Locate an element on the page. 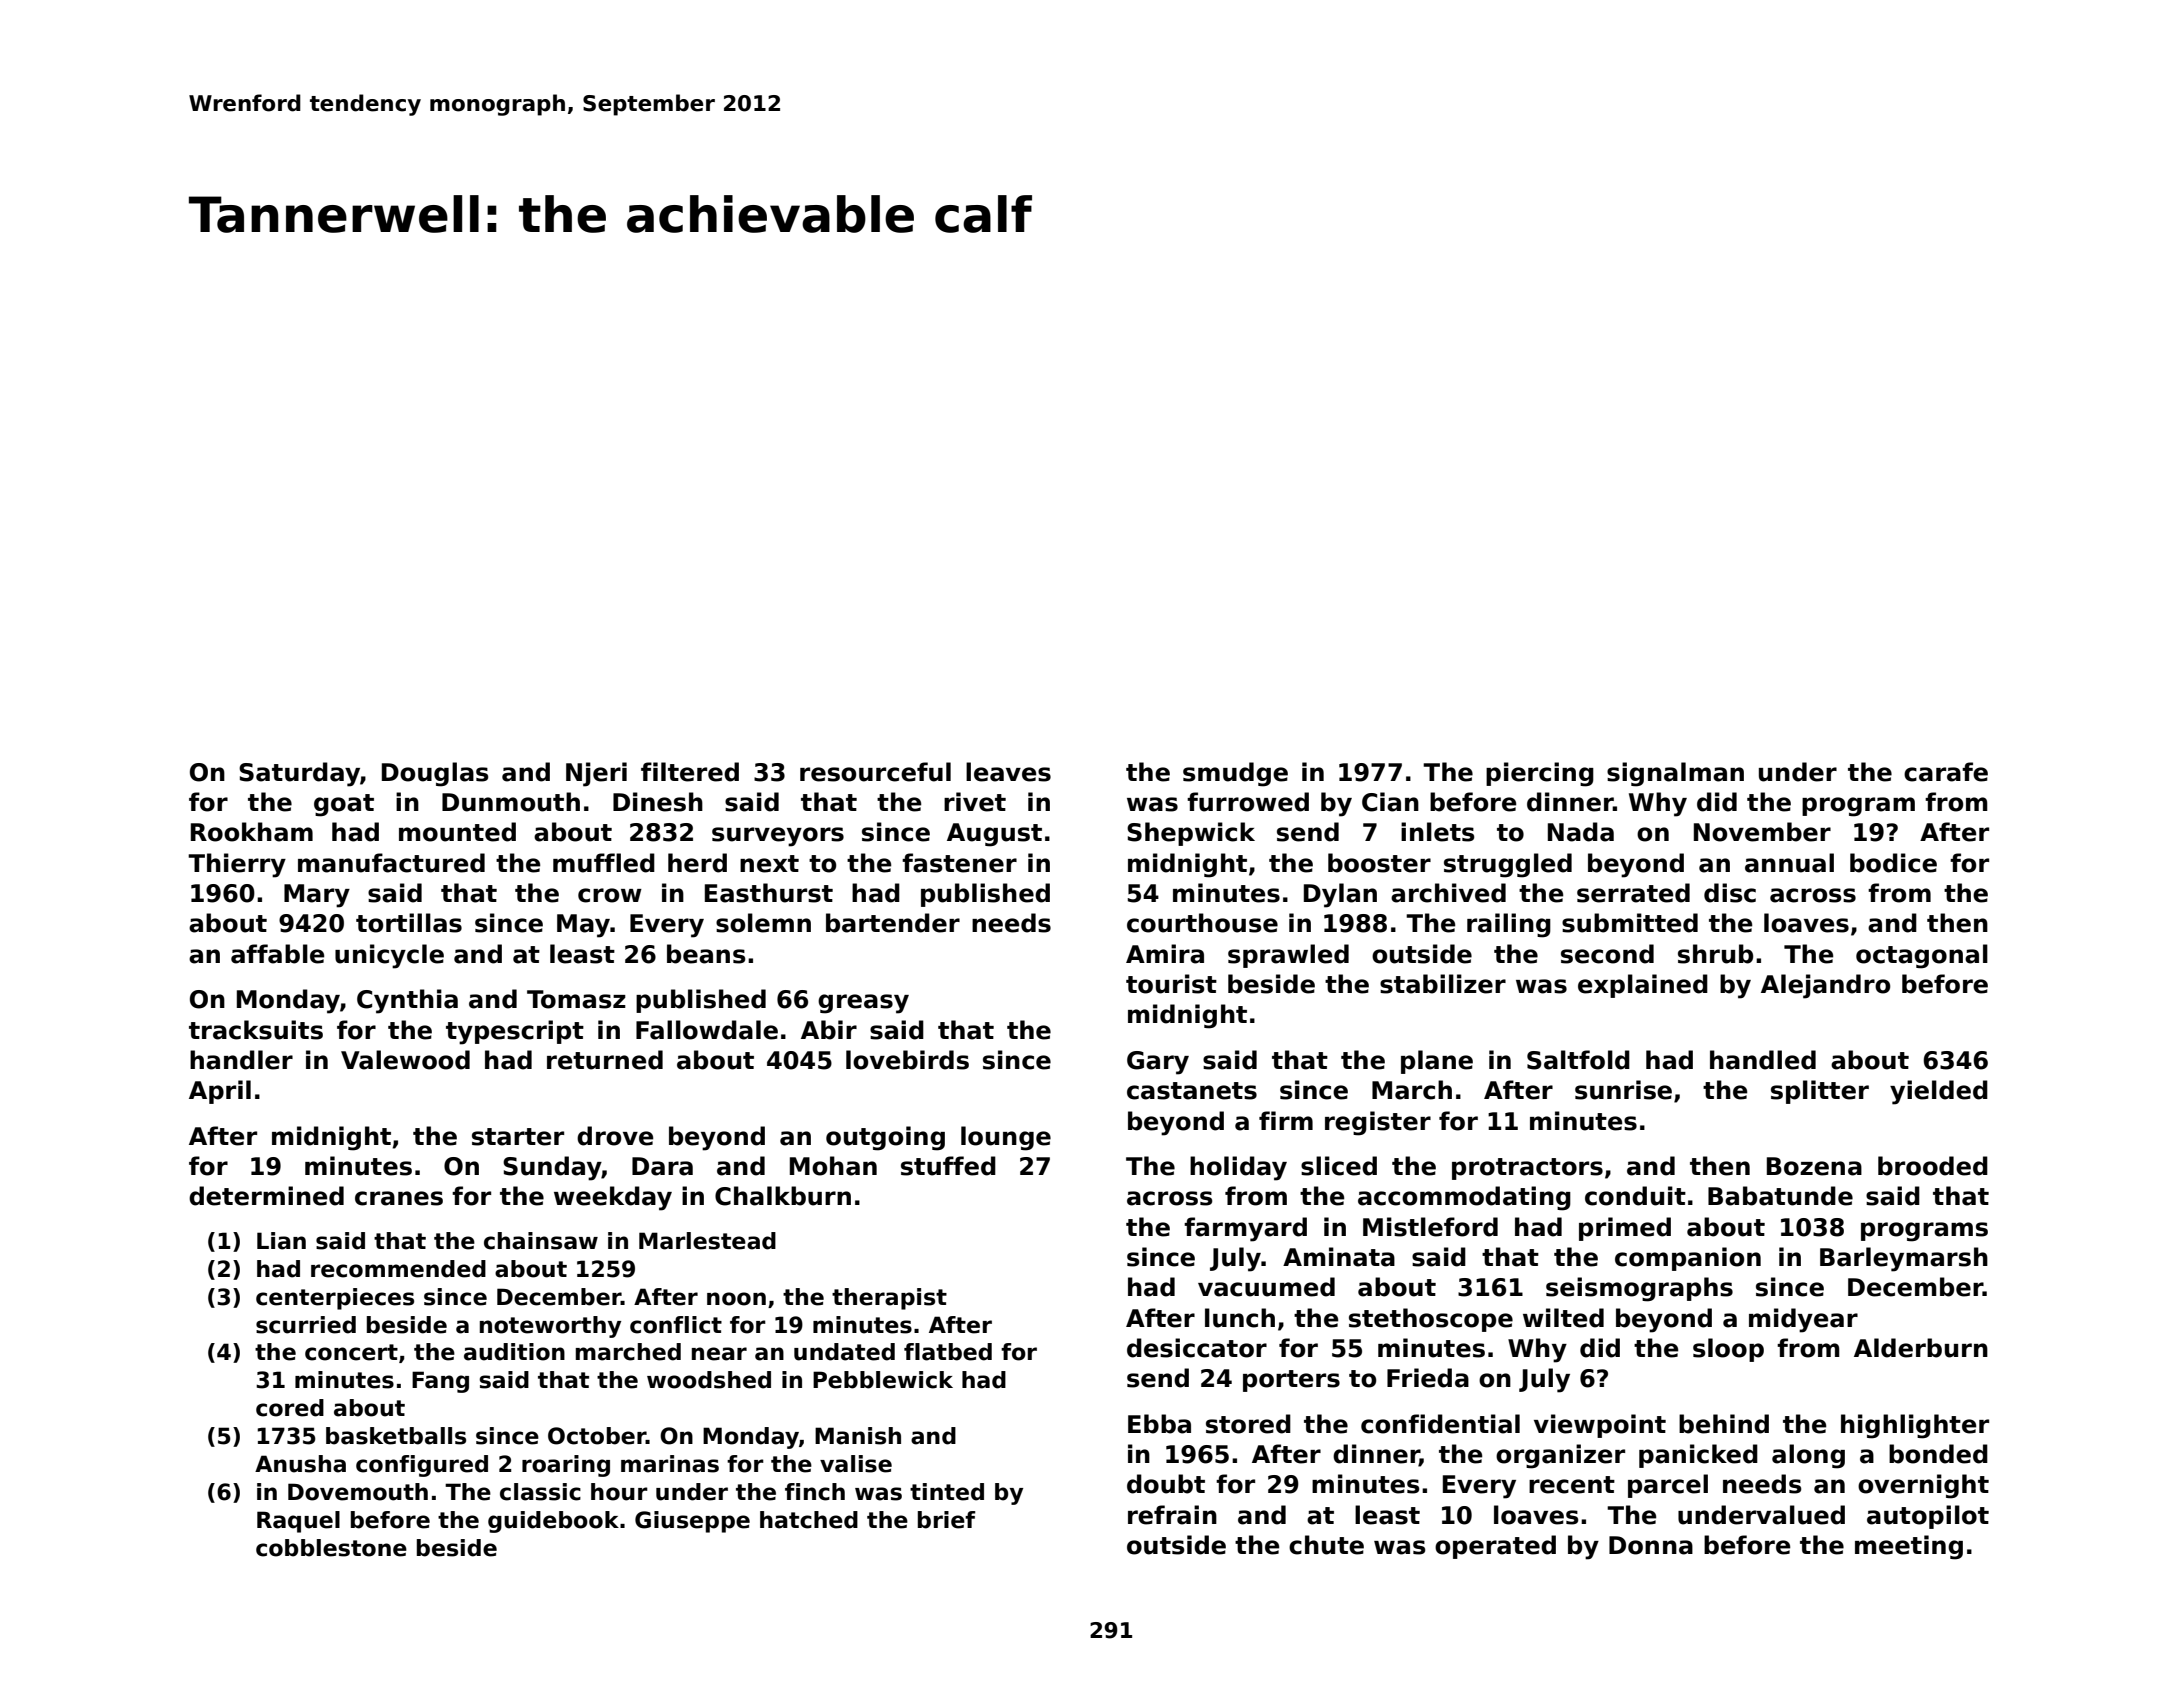 Image resolution: width=2178 pixels, height=1683 pixels. behind is located at coordinates (1724, 1424).
